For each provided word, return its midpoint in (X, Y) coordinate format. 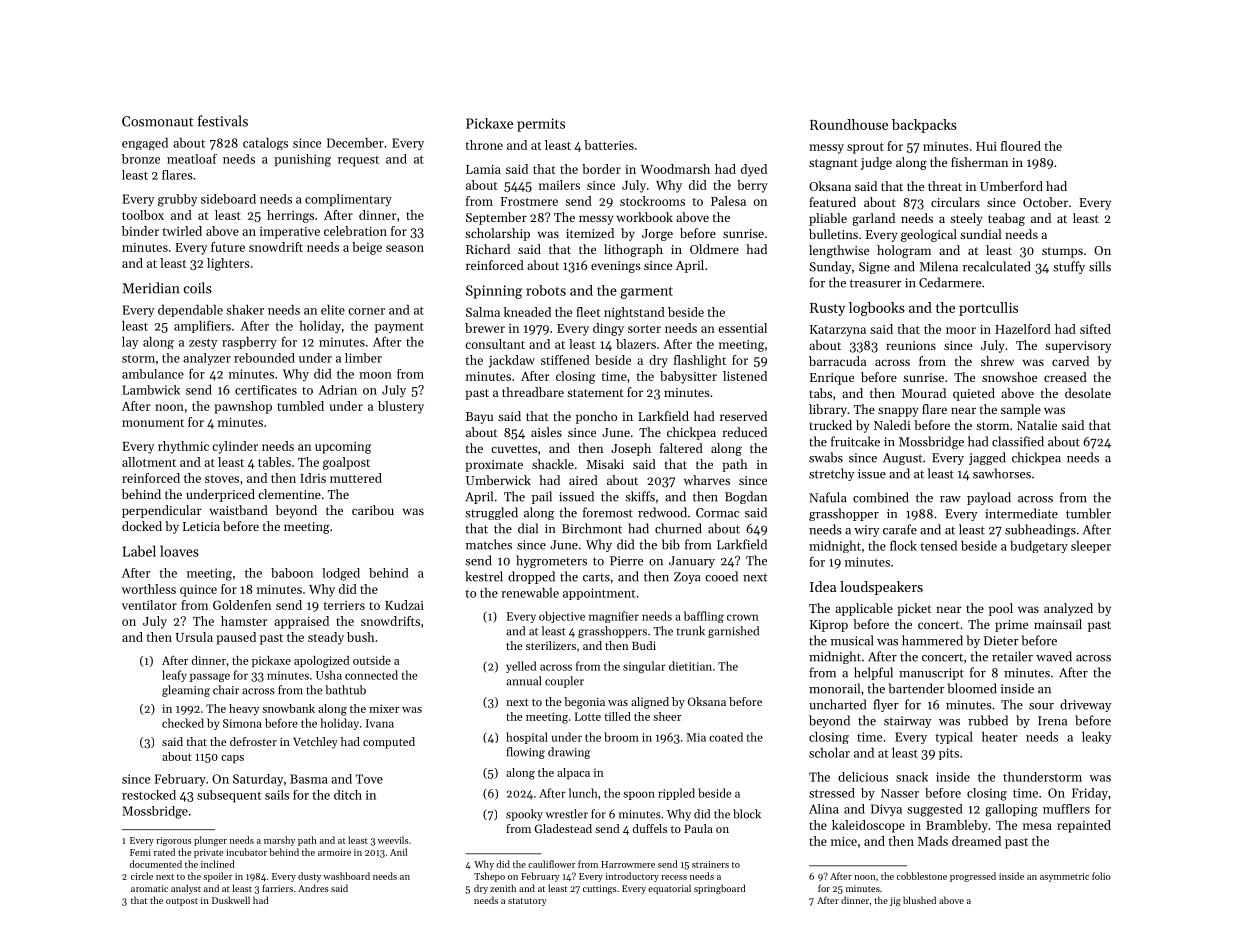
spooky (524, 815)
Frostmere (529, 201)
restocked (149, 795)
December (355, 143)
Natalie (1037, 425)
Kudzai (404, 605)
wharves (707, 480)
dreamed (976, 841)
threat (945, 186)
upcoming (343, 448)
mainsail (1058, 624)
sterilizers (551, 645)
